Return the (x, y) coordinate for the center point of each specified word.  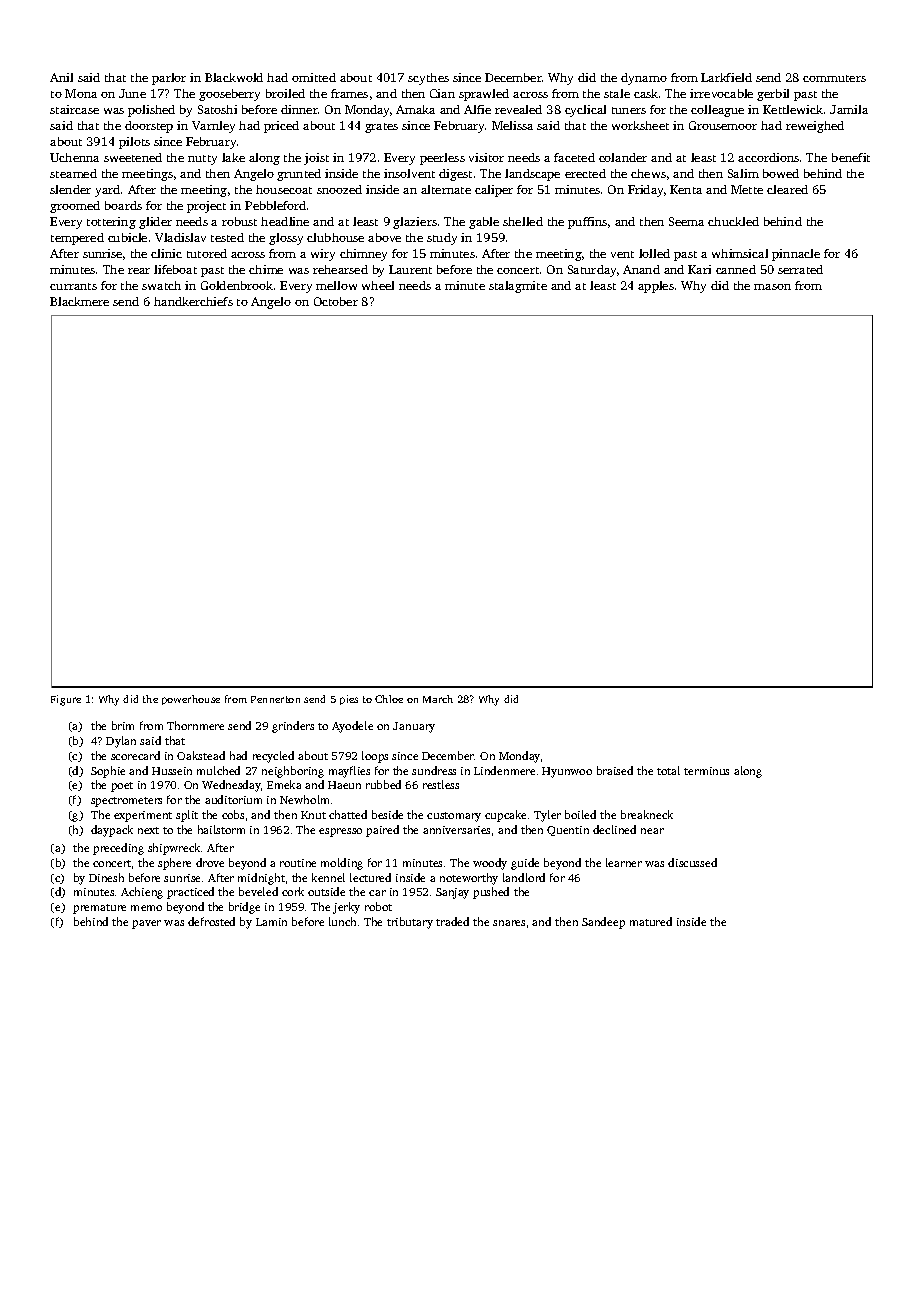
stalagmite (518, 287)
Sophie (108, 772)
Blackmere (79, 301)
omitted (314, 77)
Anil (61, 77)
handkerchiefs (193, 301)
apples (656, 287)
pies (349, 700)
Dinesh (106, 877)
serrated (800, 269)
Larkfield (726, 77)
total (668, 770)
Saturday (592, 271)
